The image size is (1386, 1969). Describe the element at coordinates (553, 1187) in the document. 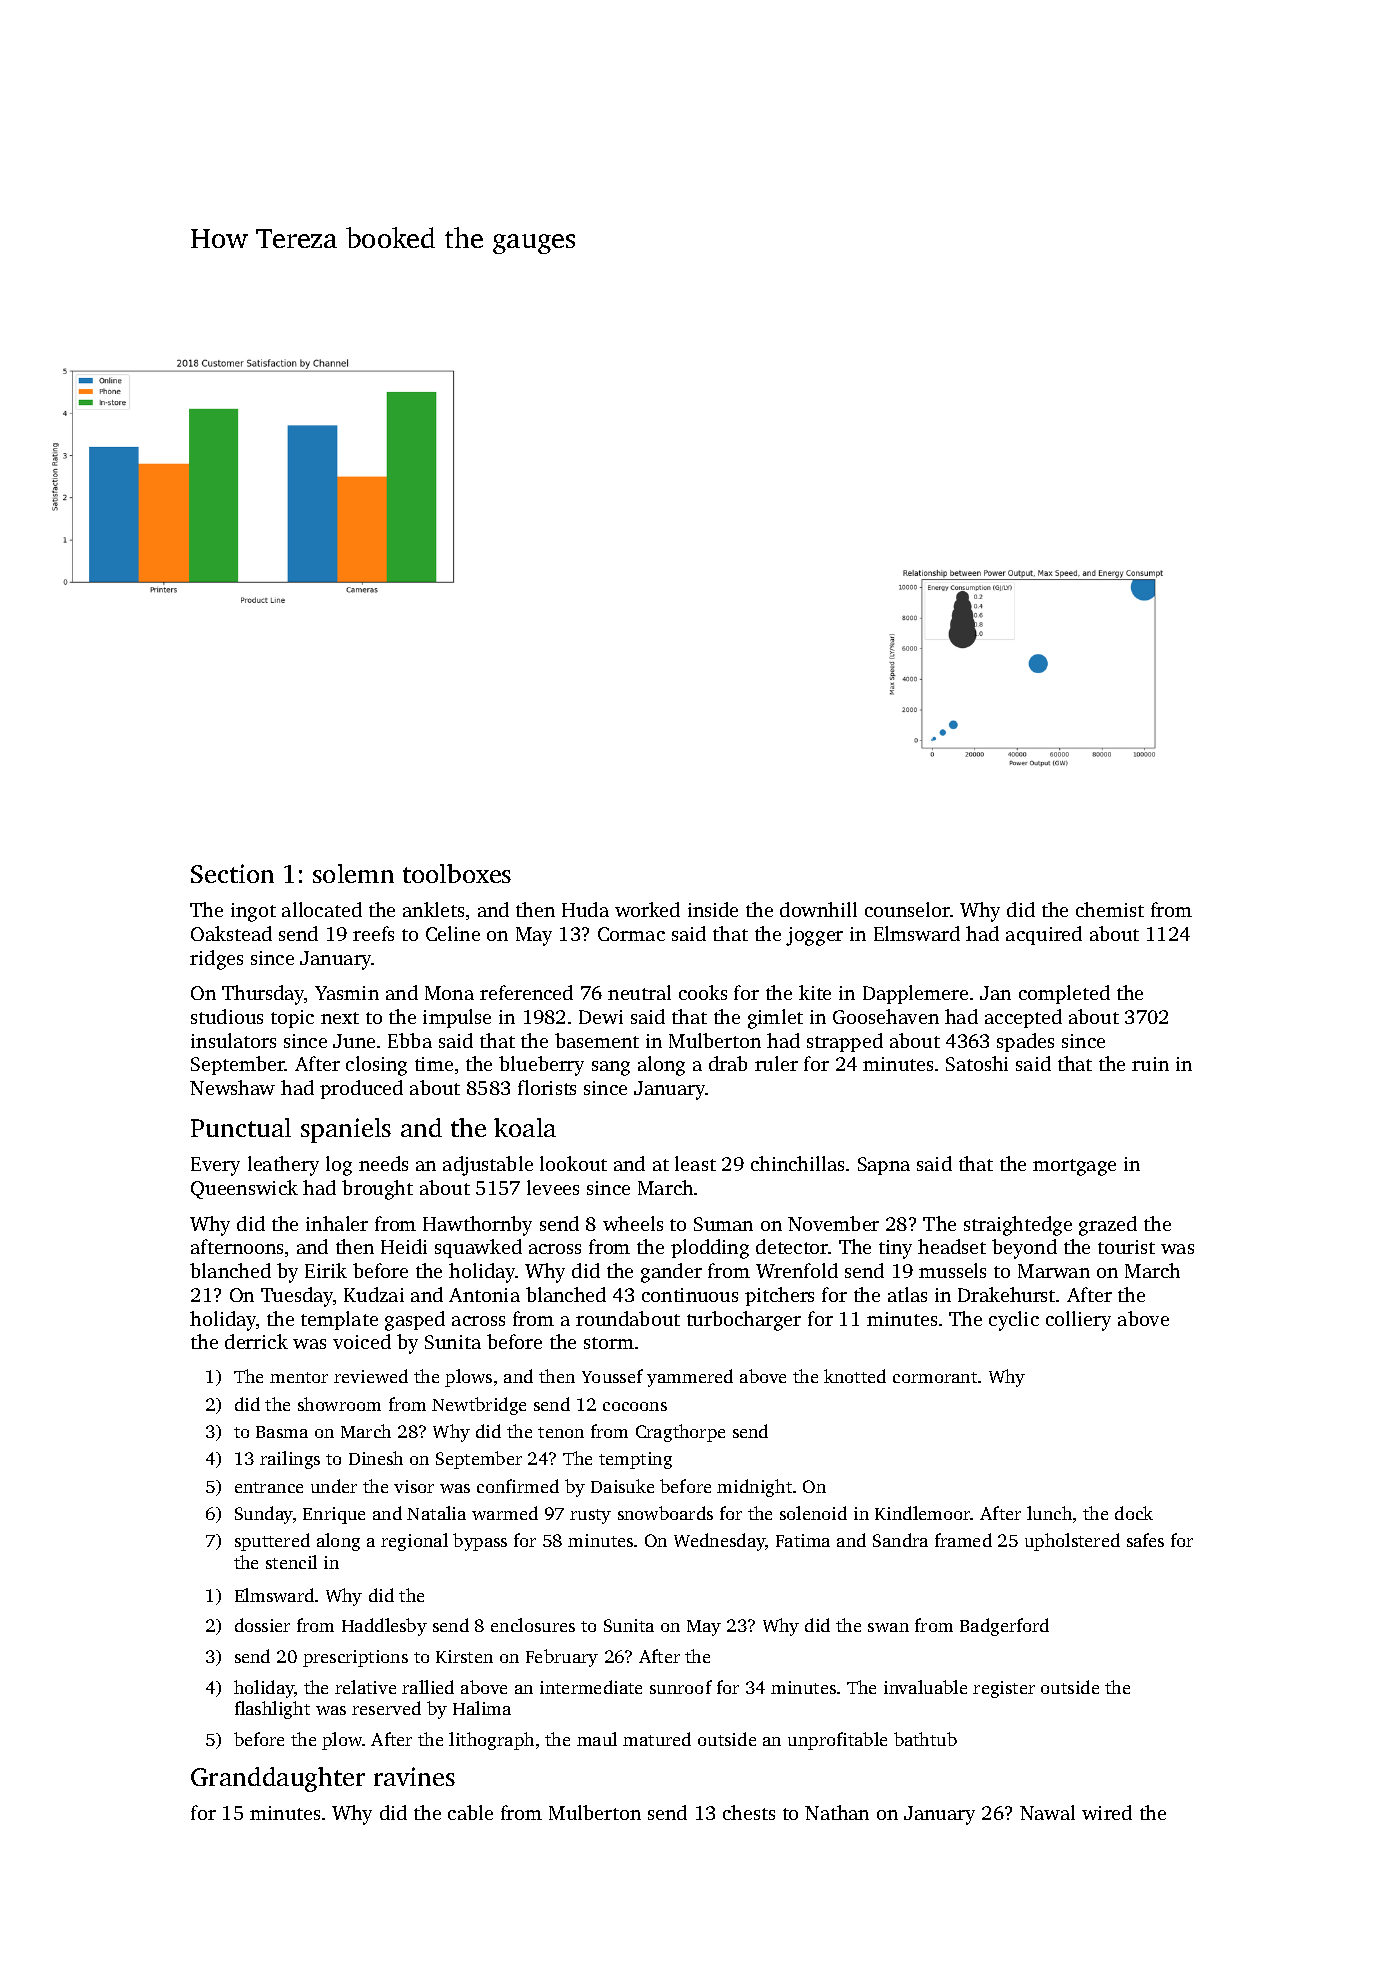

I see `levees` at that location.
